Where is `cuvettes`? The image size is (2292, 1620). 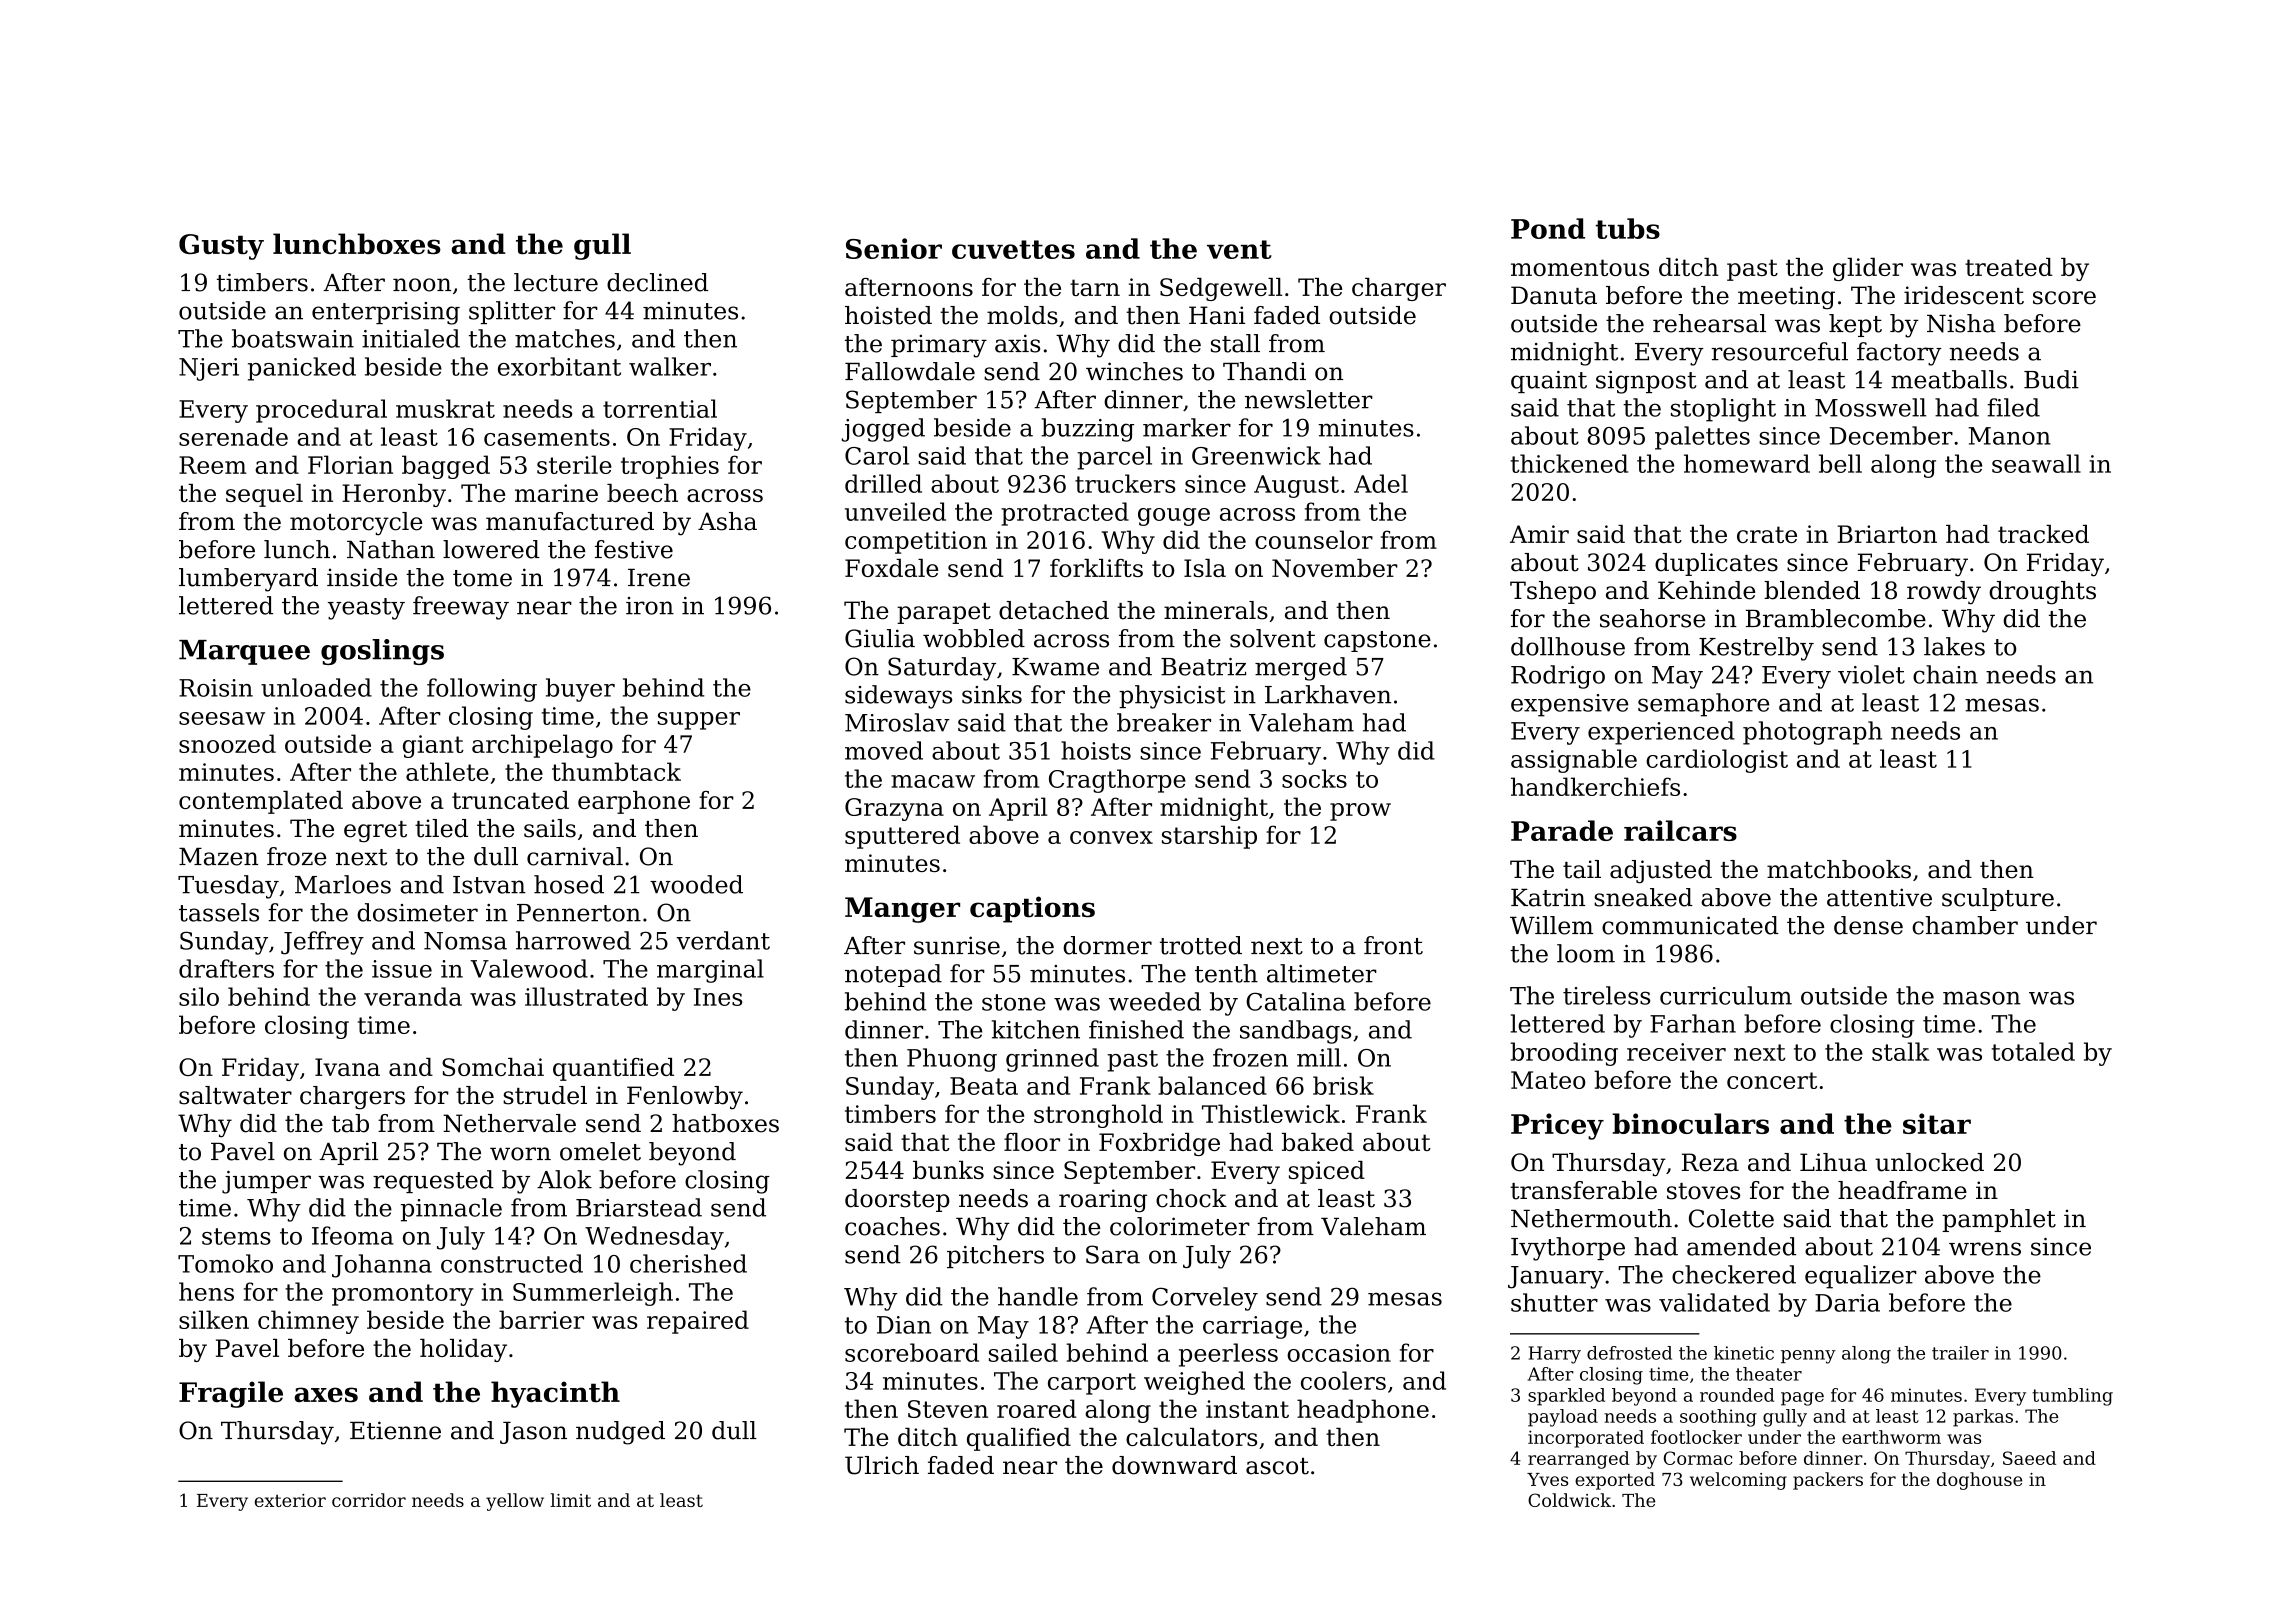
cuvettes is located at coordinates (1013, 249).
